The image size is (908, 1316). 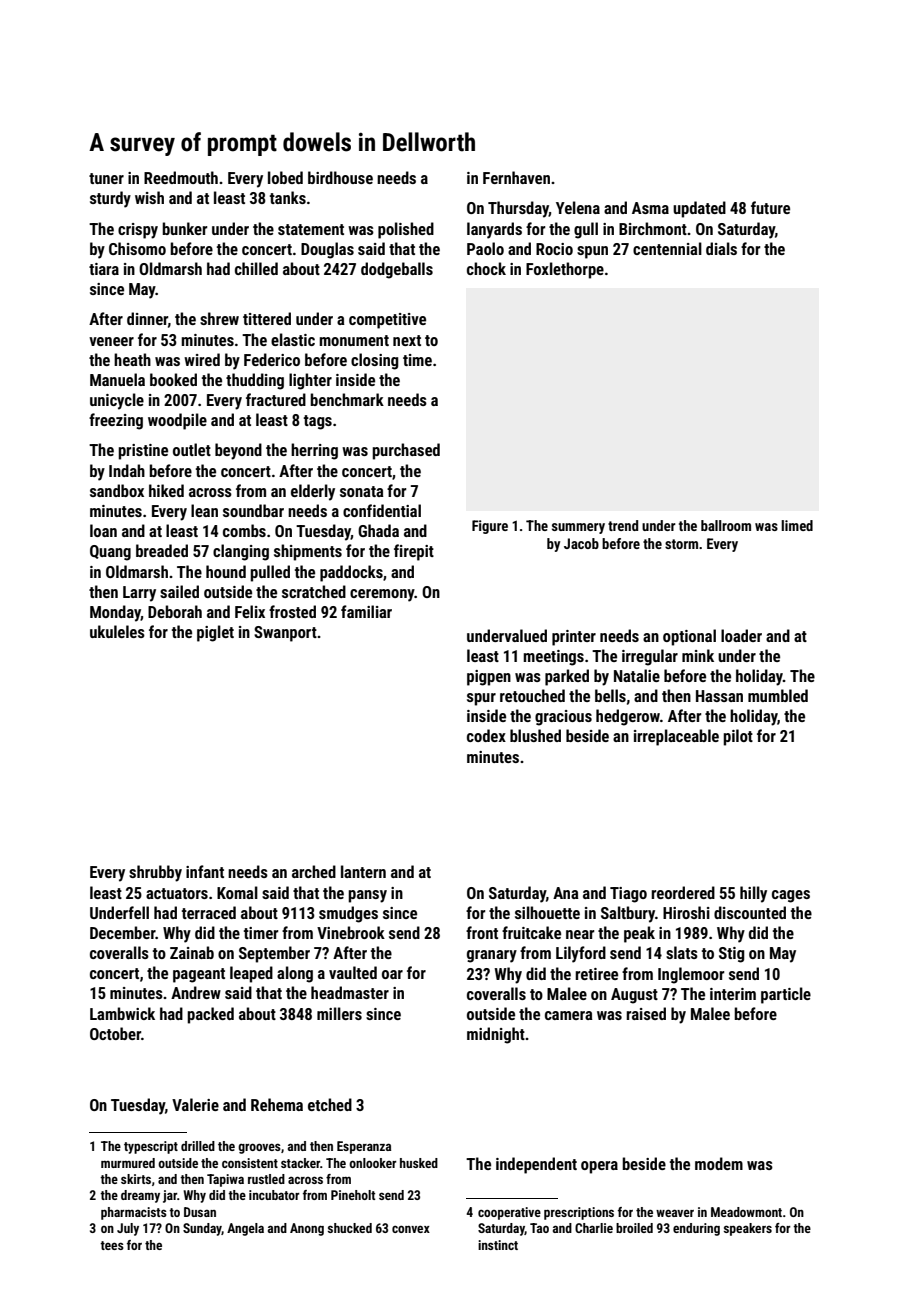 What do you see at coordinates (650, 657) in the screenshot?
I see `irregular` at bounding box center [650, 657].
